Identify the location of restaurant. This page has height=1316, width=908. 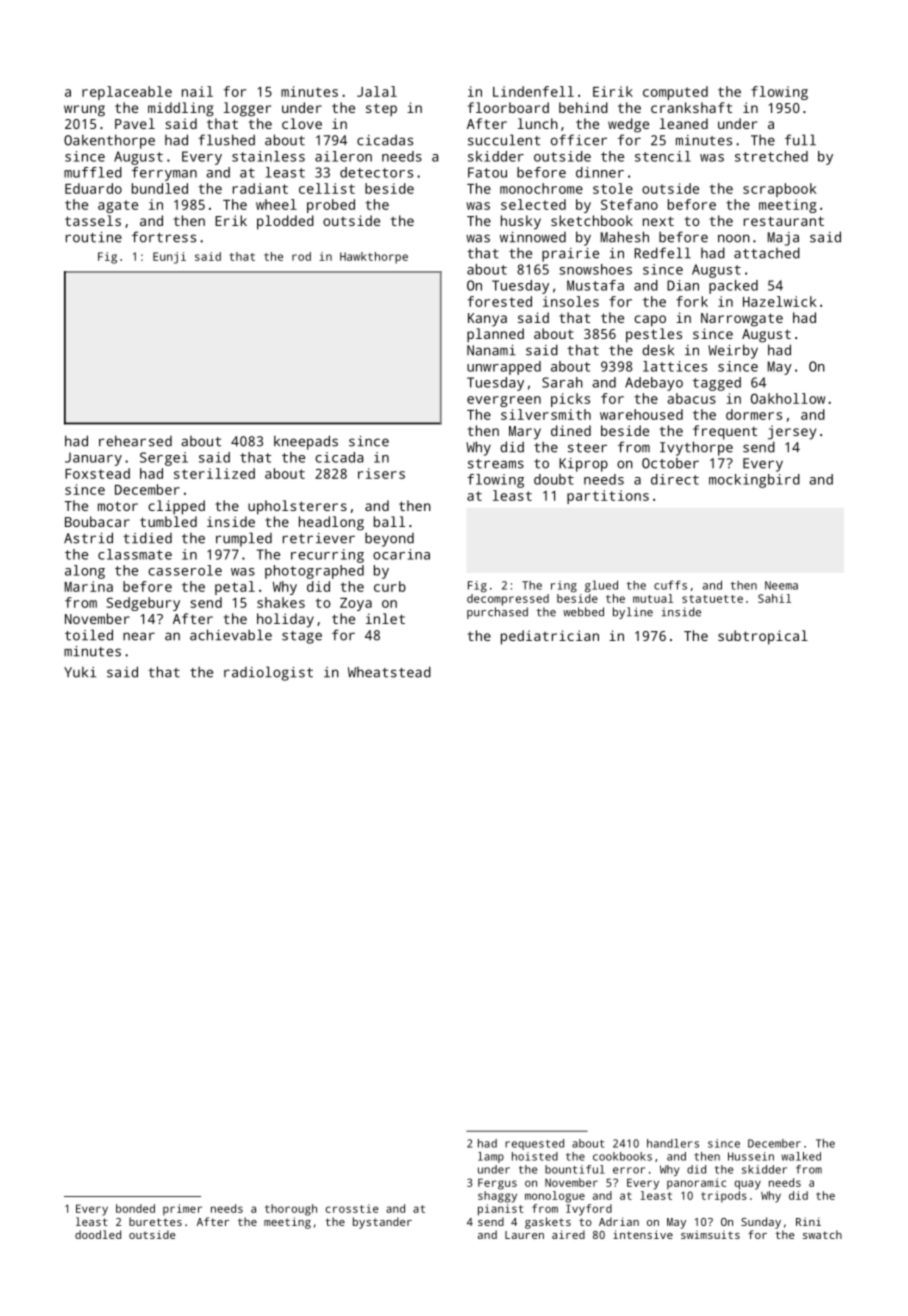
(784, 221).
